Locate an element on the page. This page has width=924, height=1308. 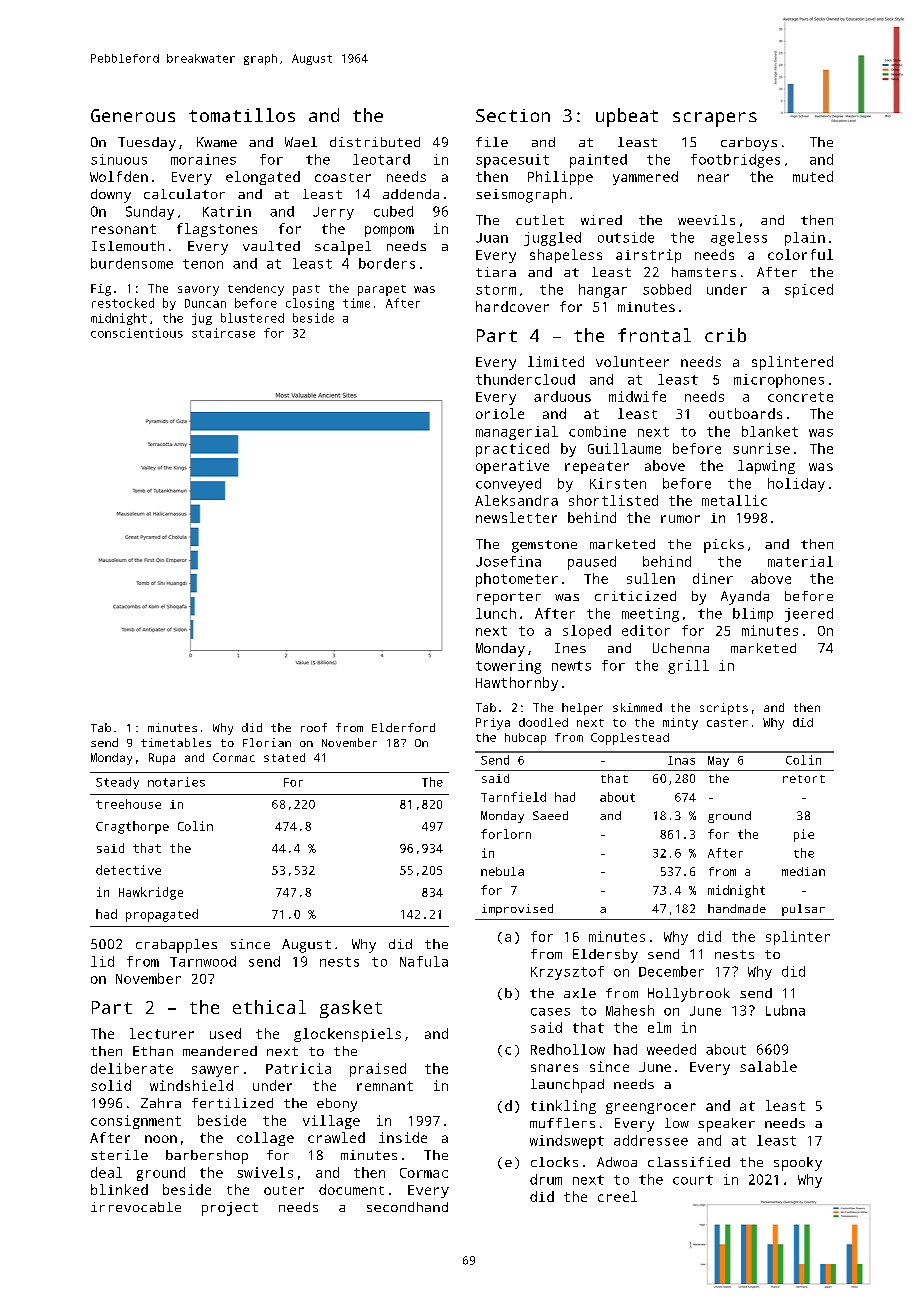
scrapers is located at coordinates (715, 119).
